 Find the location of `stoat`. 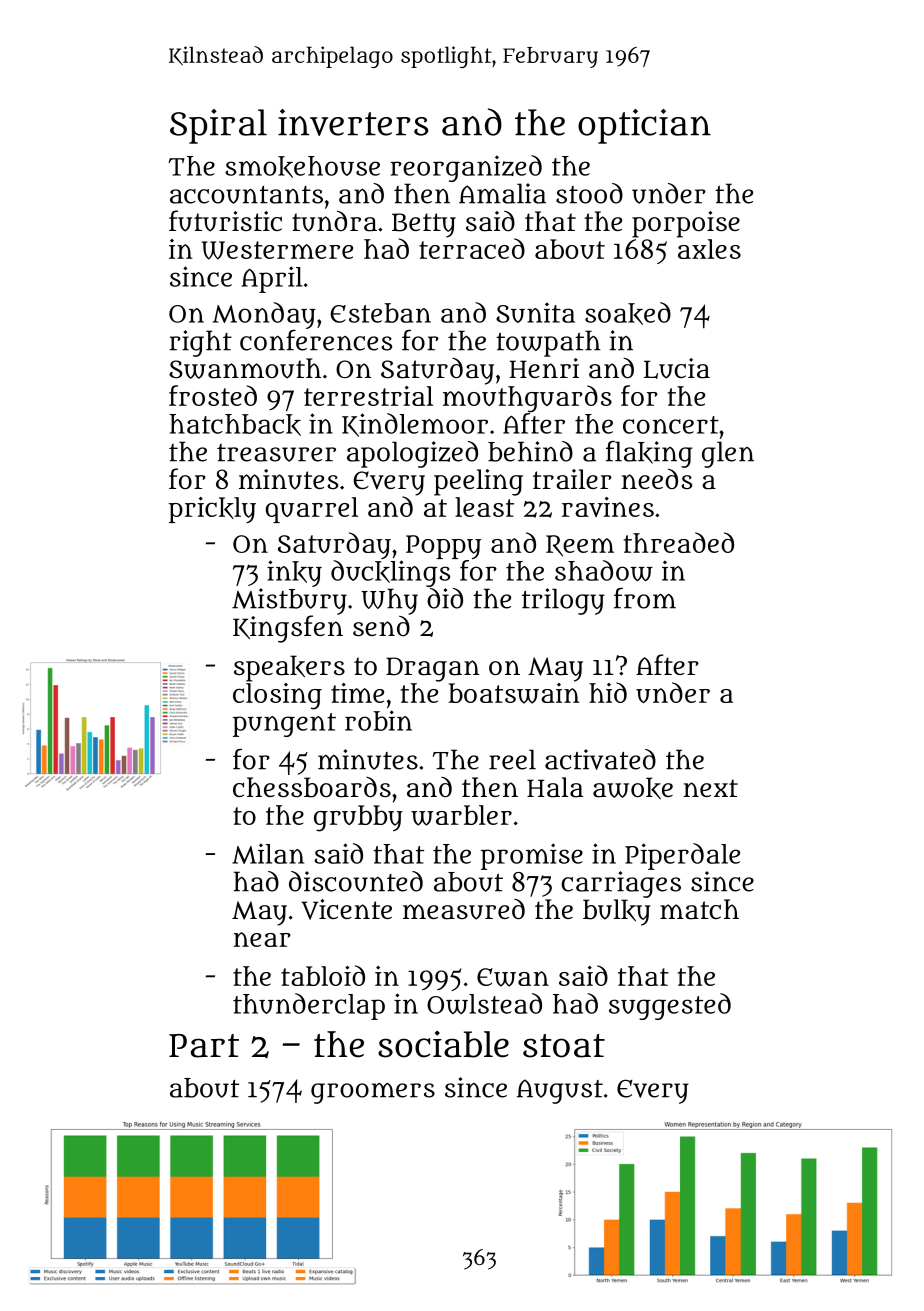

stoat is located at coordinates (564, 1046).
